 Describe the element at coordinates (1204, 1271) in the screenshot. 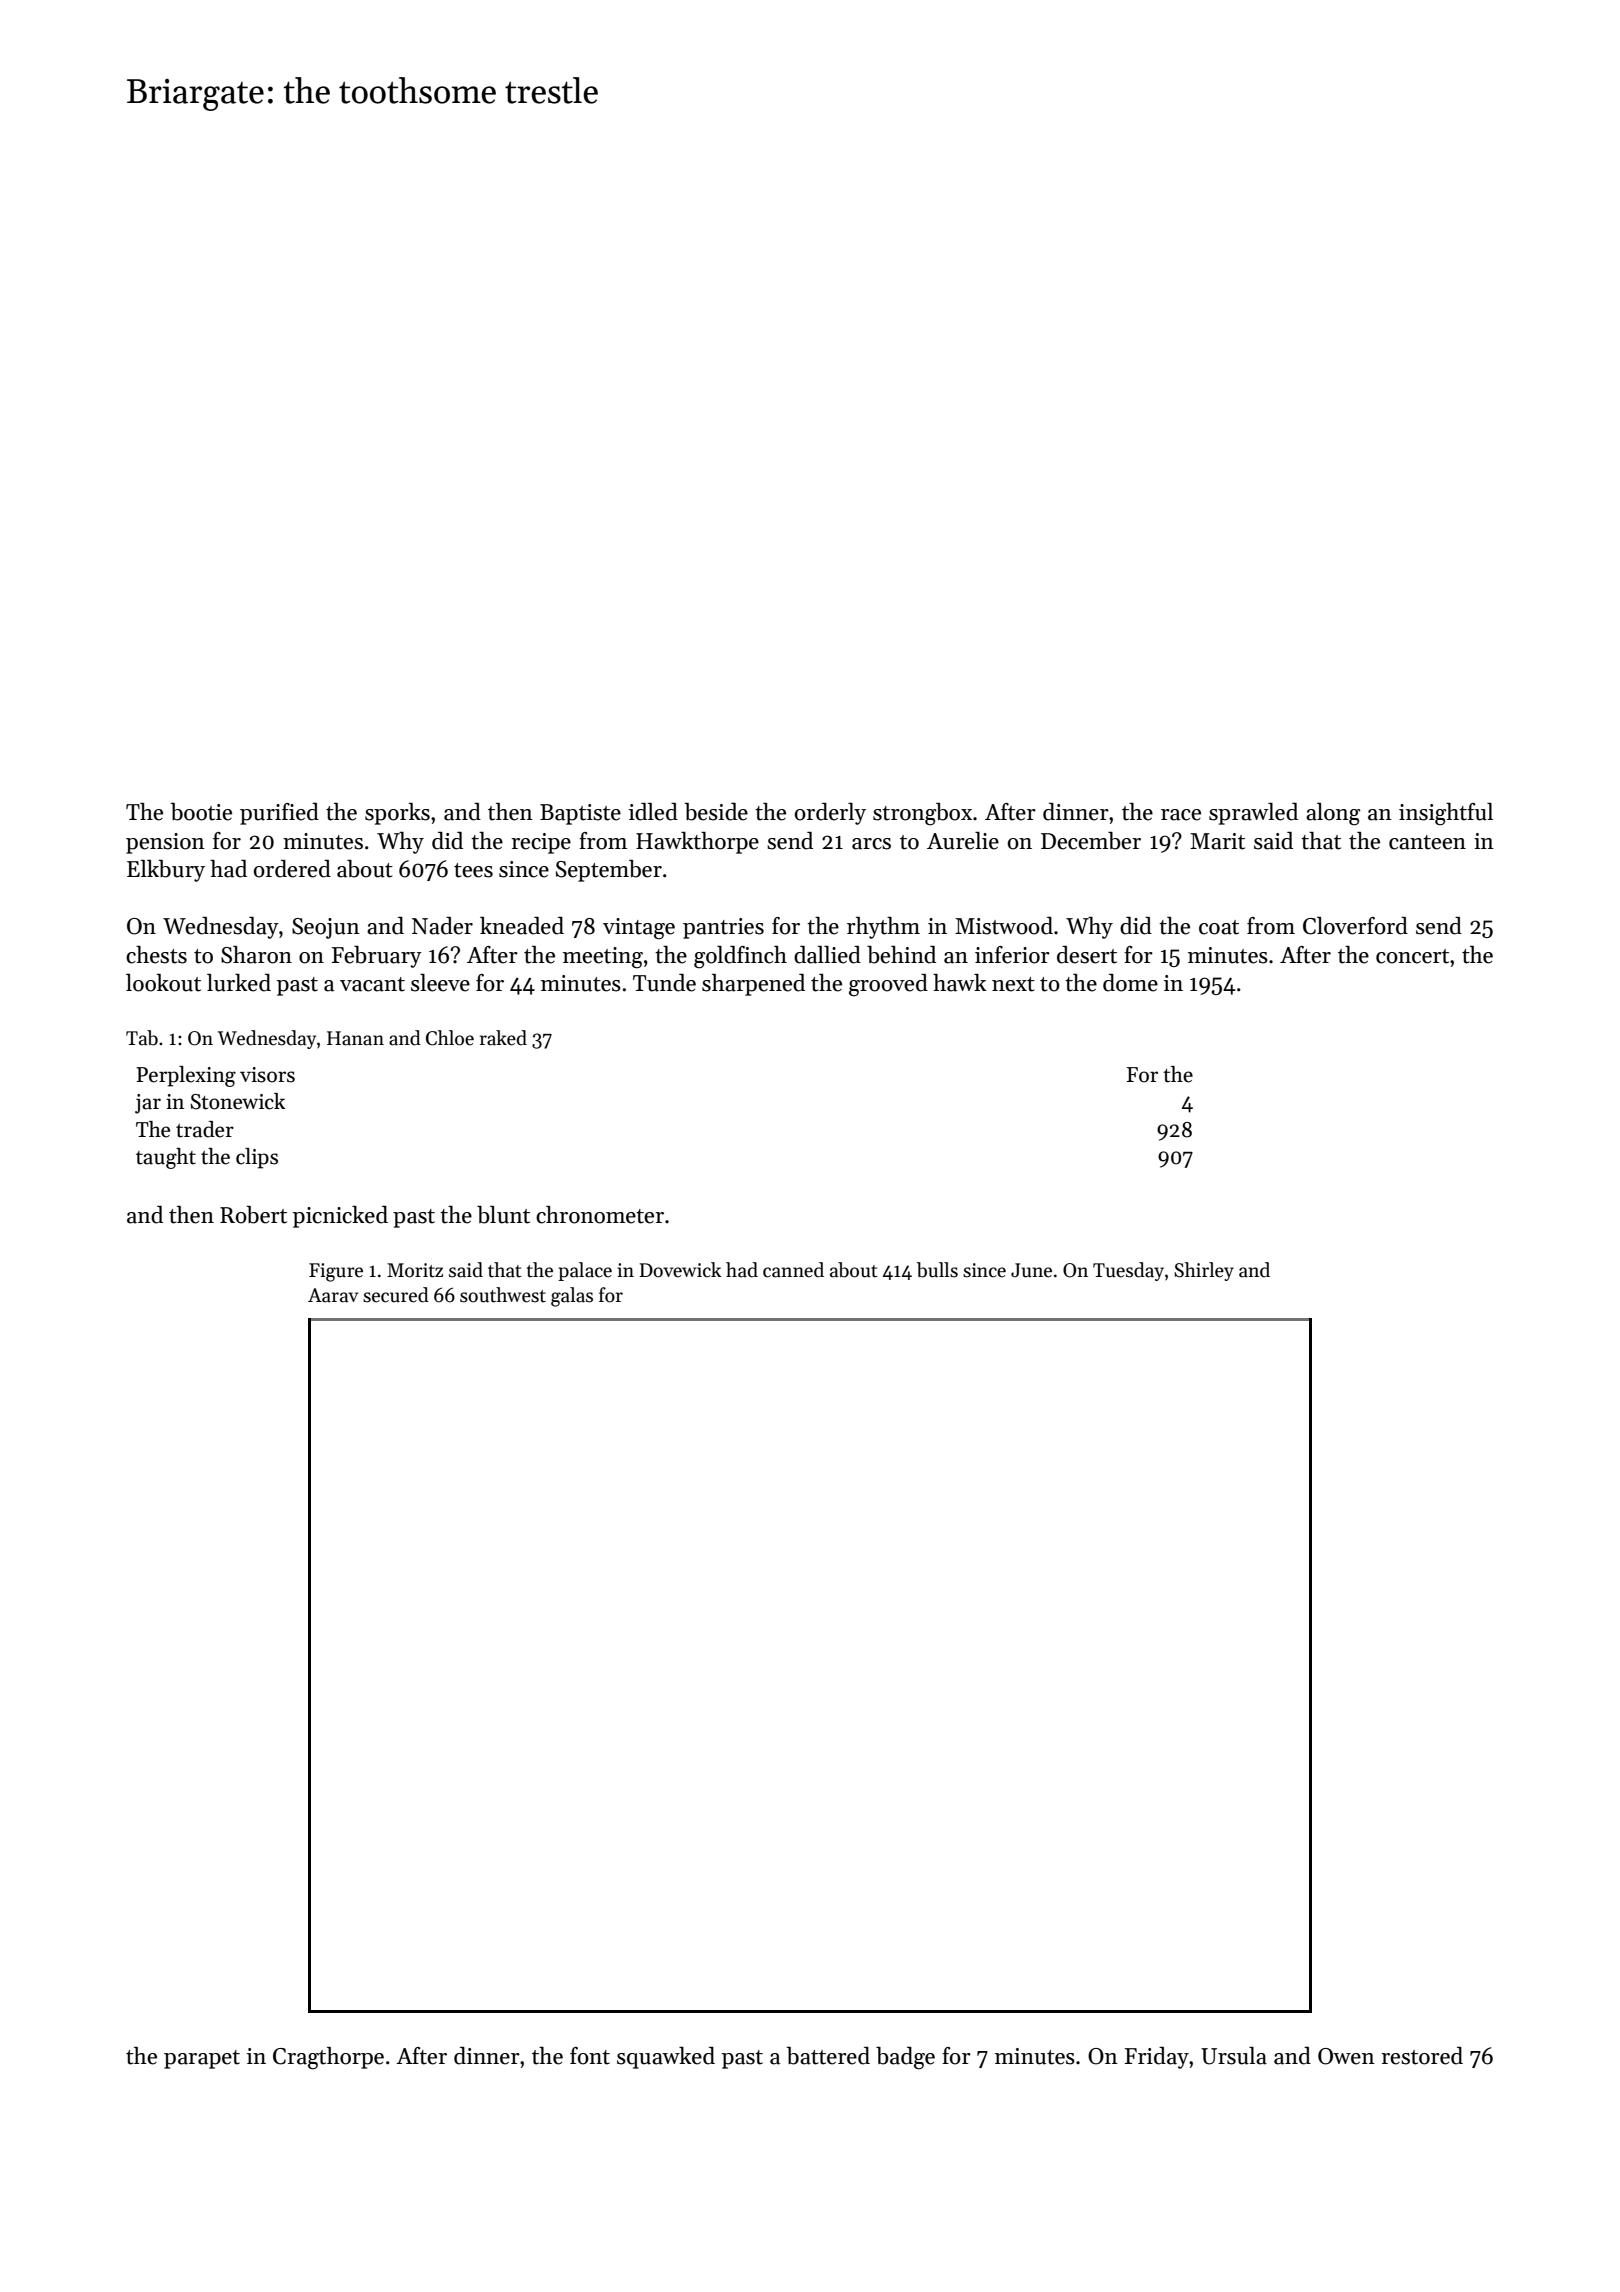

I see `Shirley` at that location.
